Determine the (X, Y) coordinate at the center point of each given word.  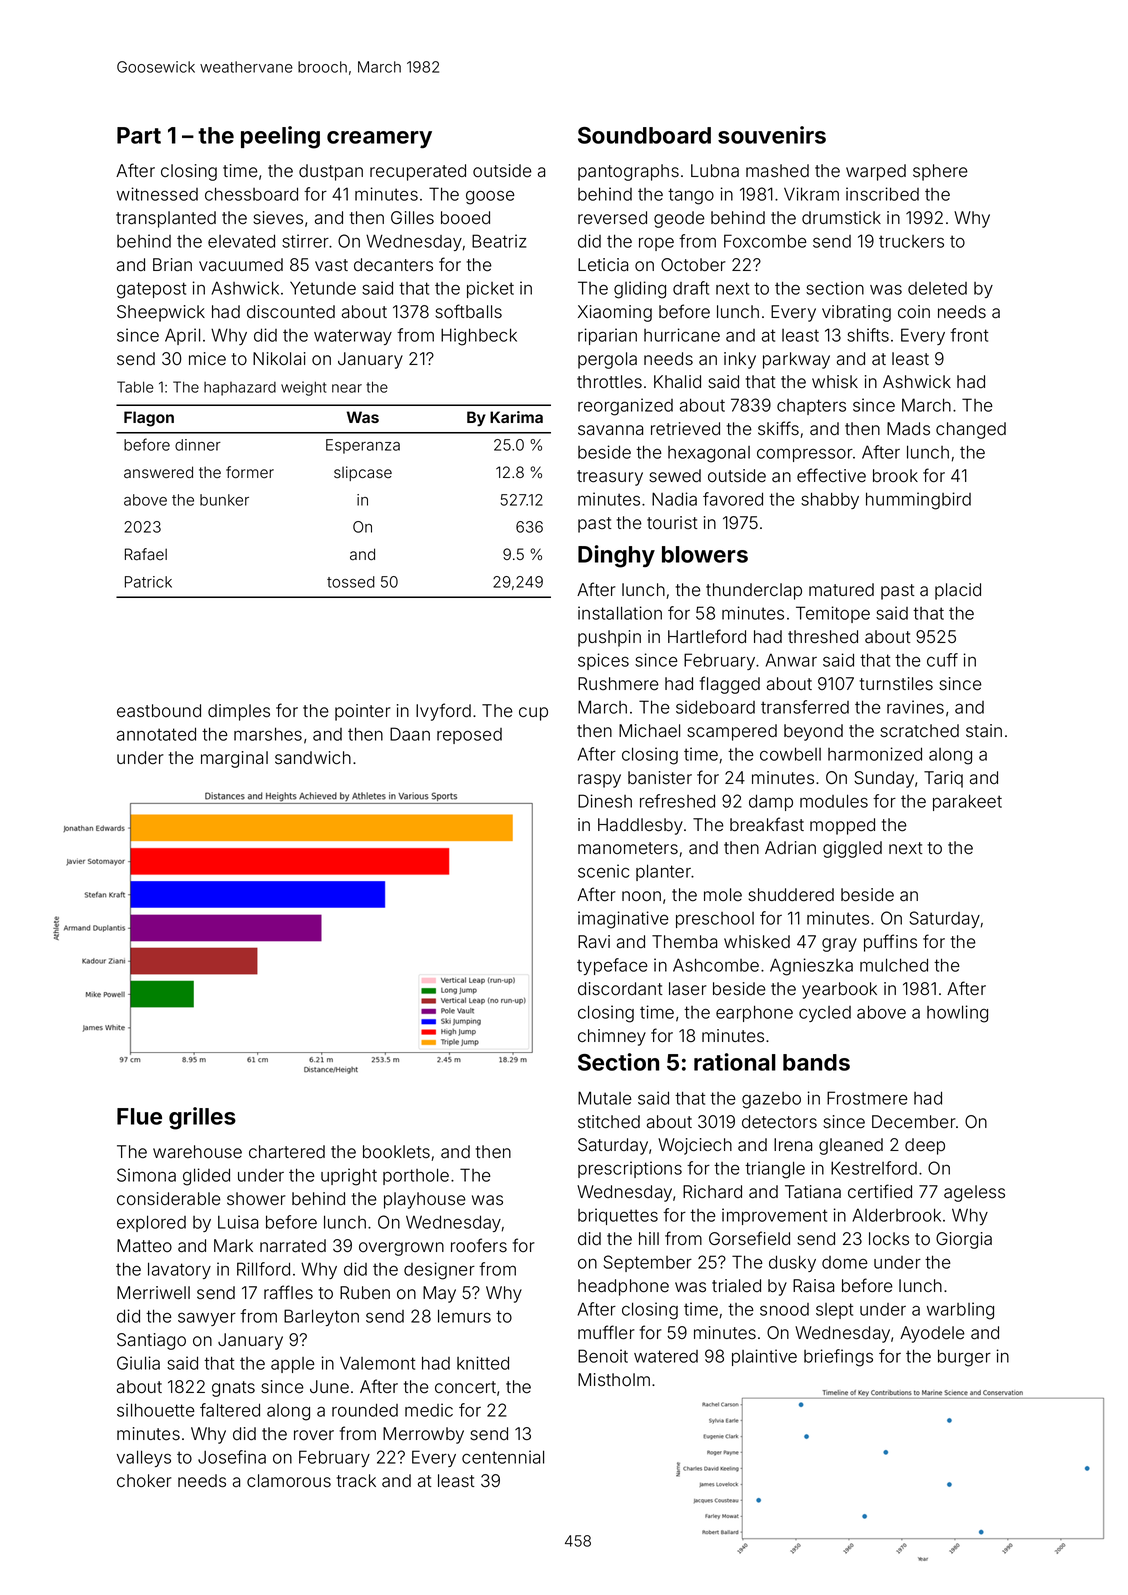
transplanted (166, 219)
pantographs (628, 172)
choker (144, 1481)
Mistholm (614, 1380)
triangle (775, 1170)
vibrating (856, 313)
